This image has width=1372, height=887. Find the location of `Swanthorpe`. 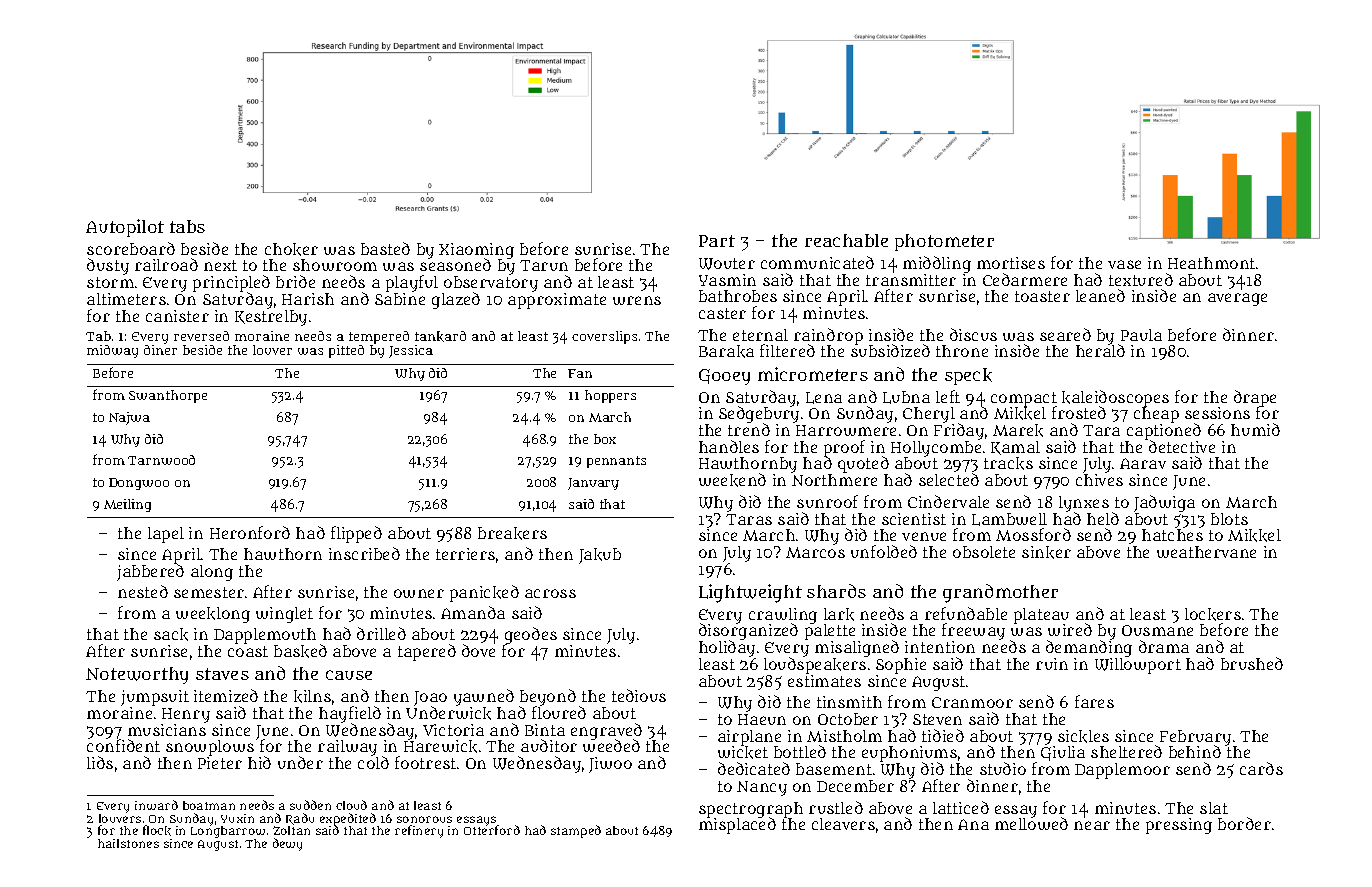

Swanthorpe is located at coordinates (168, 396).
